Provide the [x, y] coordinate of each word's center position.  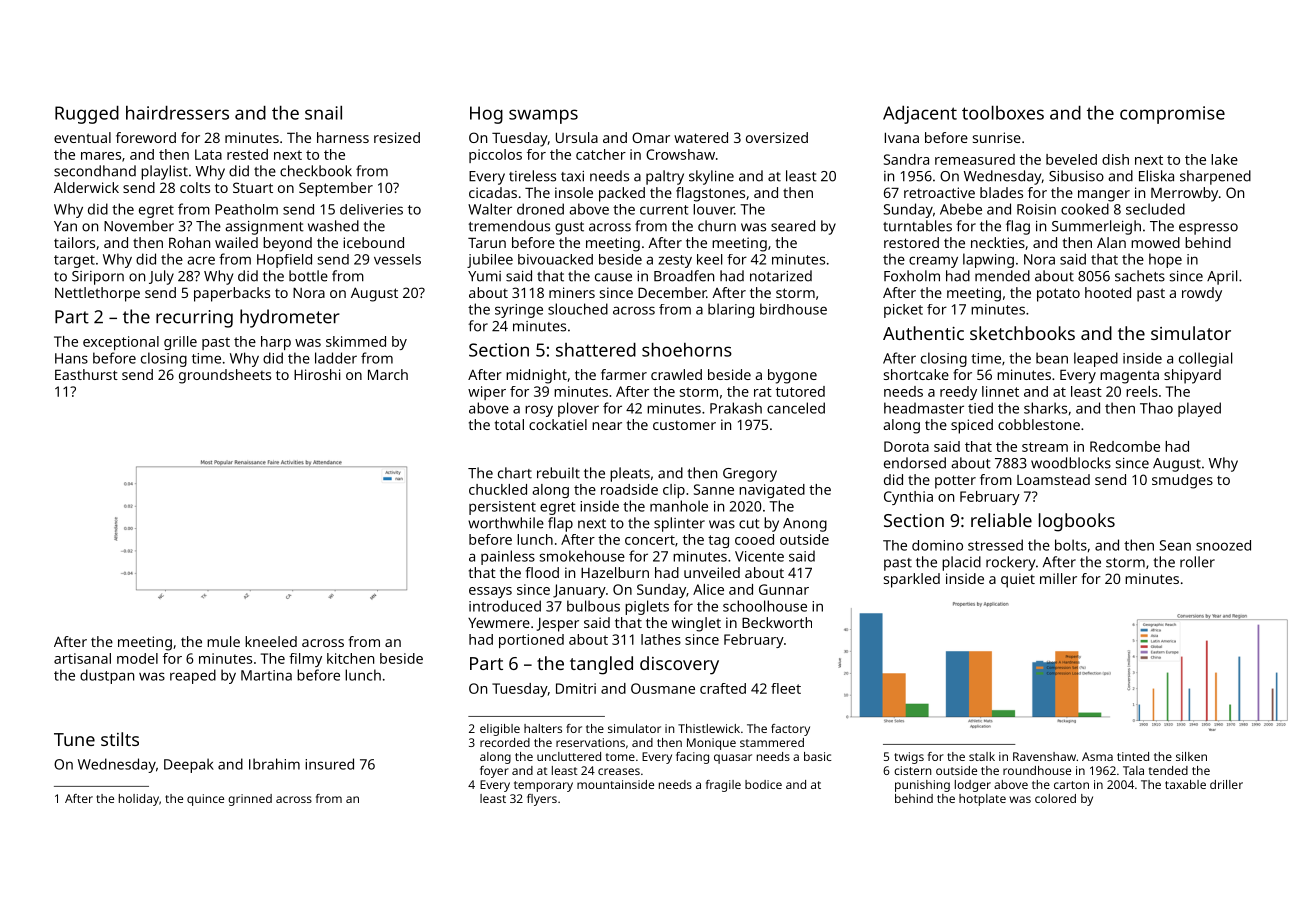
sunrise [997, 137]
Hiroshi [317, 374]
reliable [1001, 520]
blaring [731, 310]
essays [490, 592]
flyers [542, 800]
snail [323, 113]
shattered [596, 350]
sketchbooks [1022, 333]
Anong [805, 525]
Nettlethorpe [97, 294]
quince [205, 800]
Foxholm [912, 276]
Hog [486, 115]
